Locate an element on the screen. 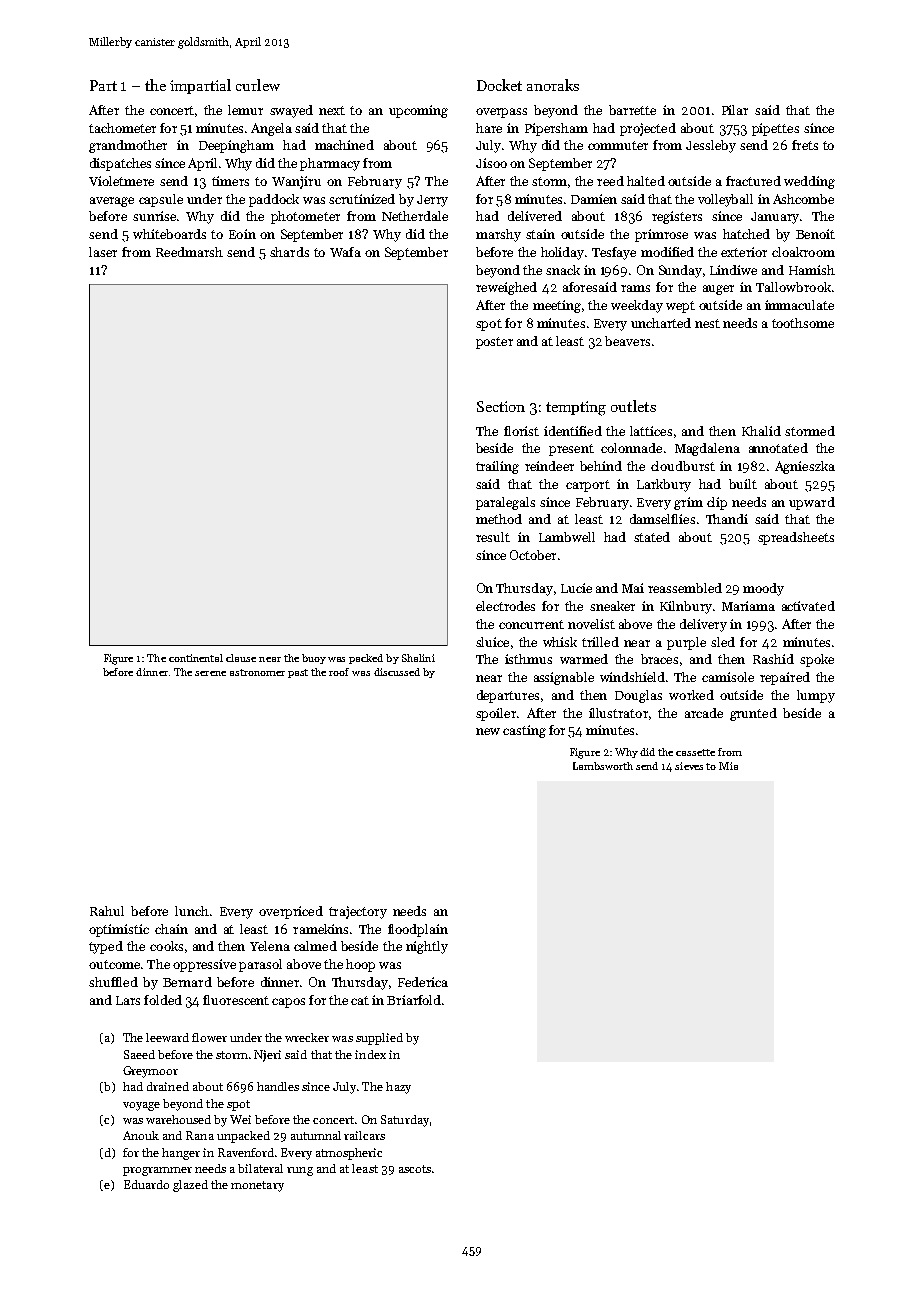 This screenshot has width=924, height=1314. new is located at coordinates (488, 731).
